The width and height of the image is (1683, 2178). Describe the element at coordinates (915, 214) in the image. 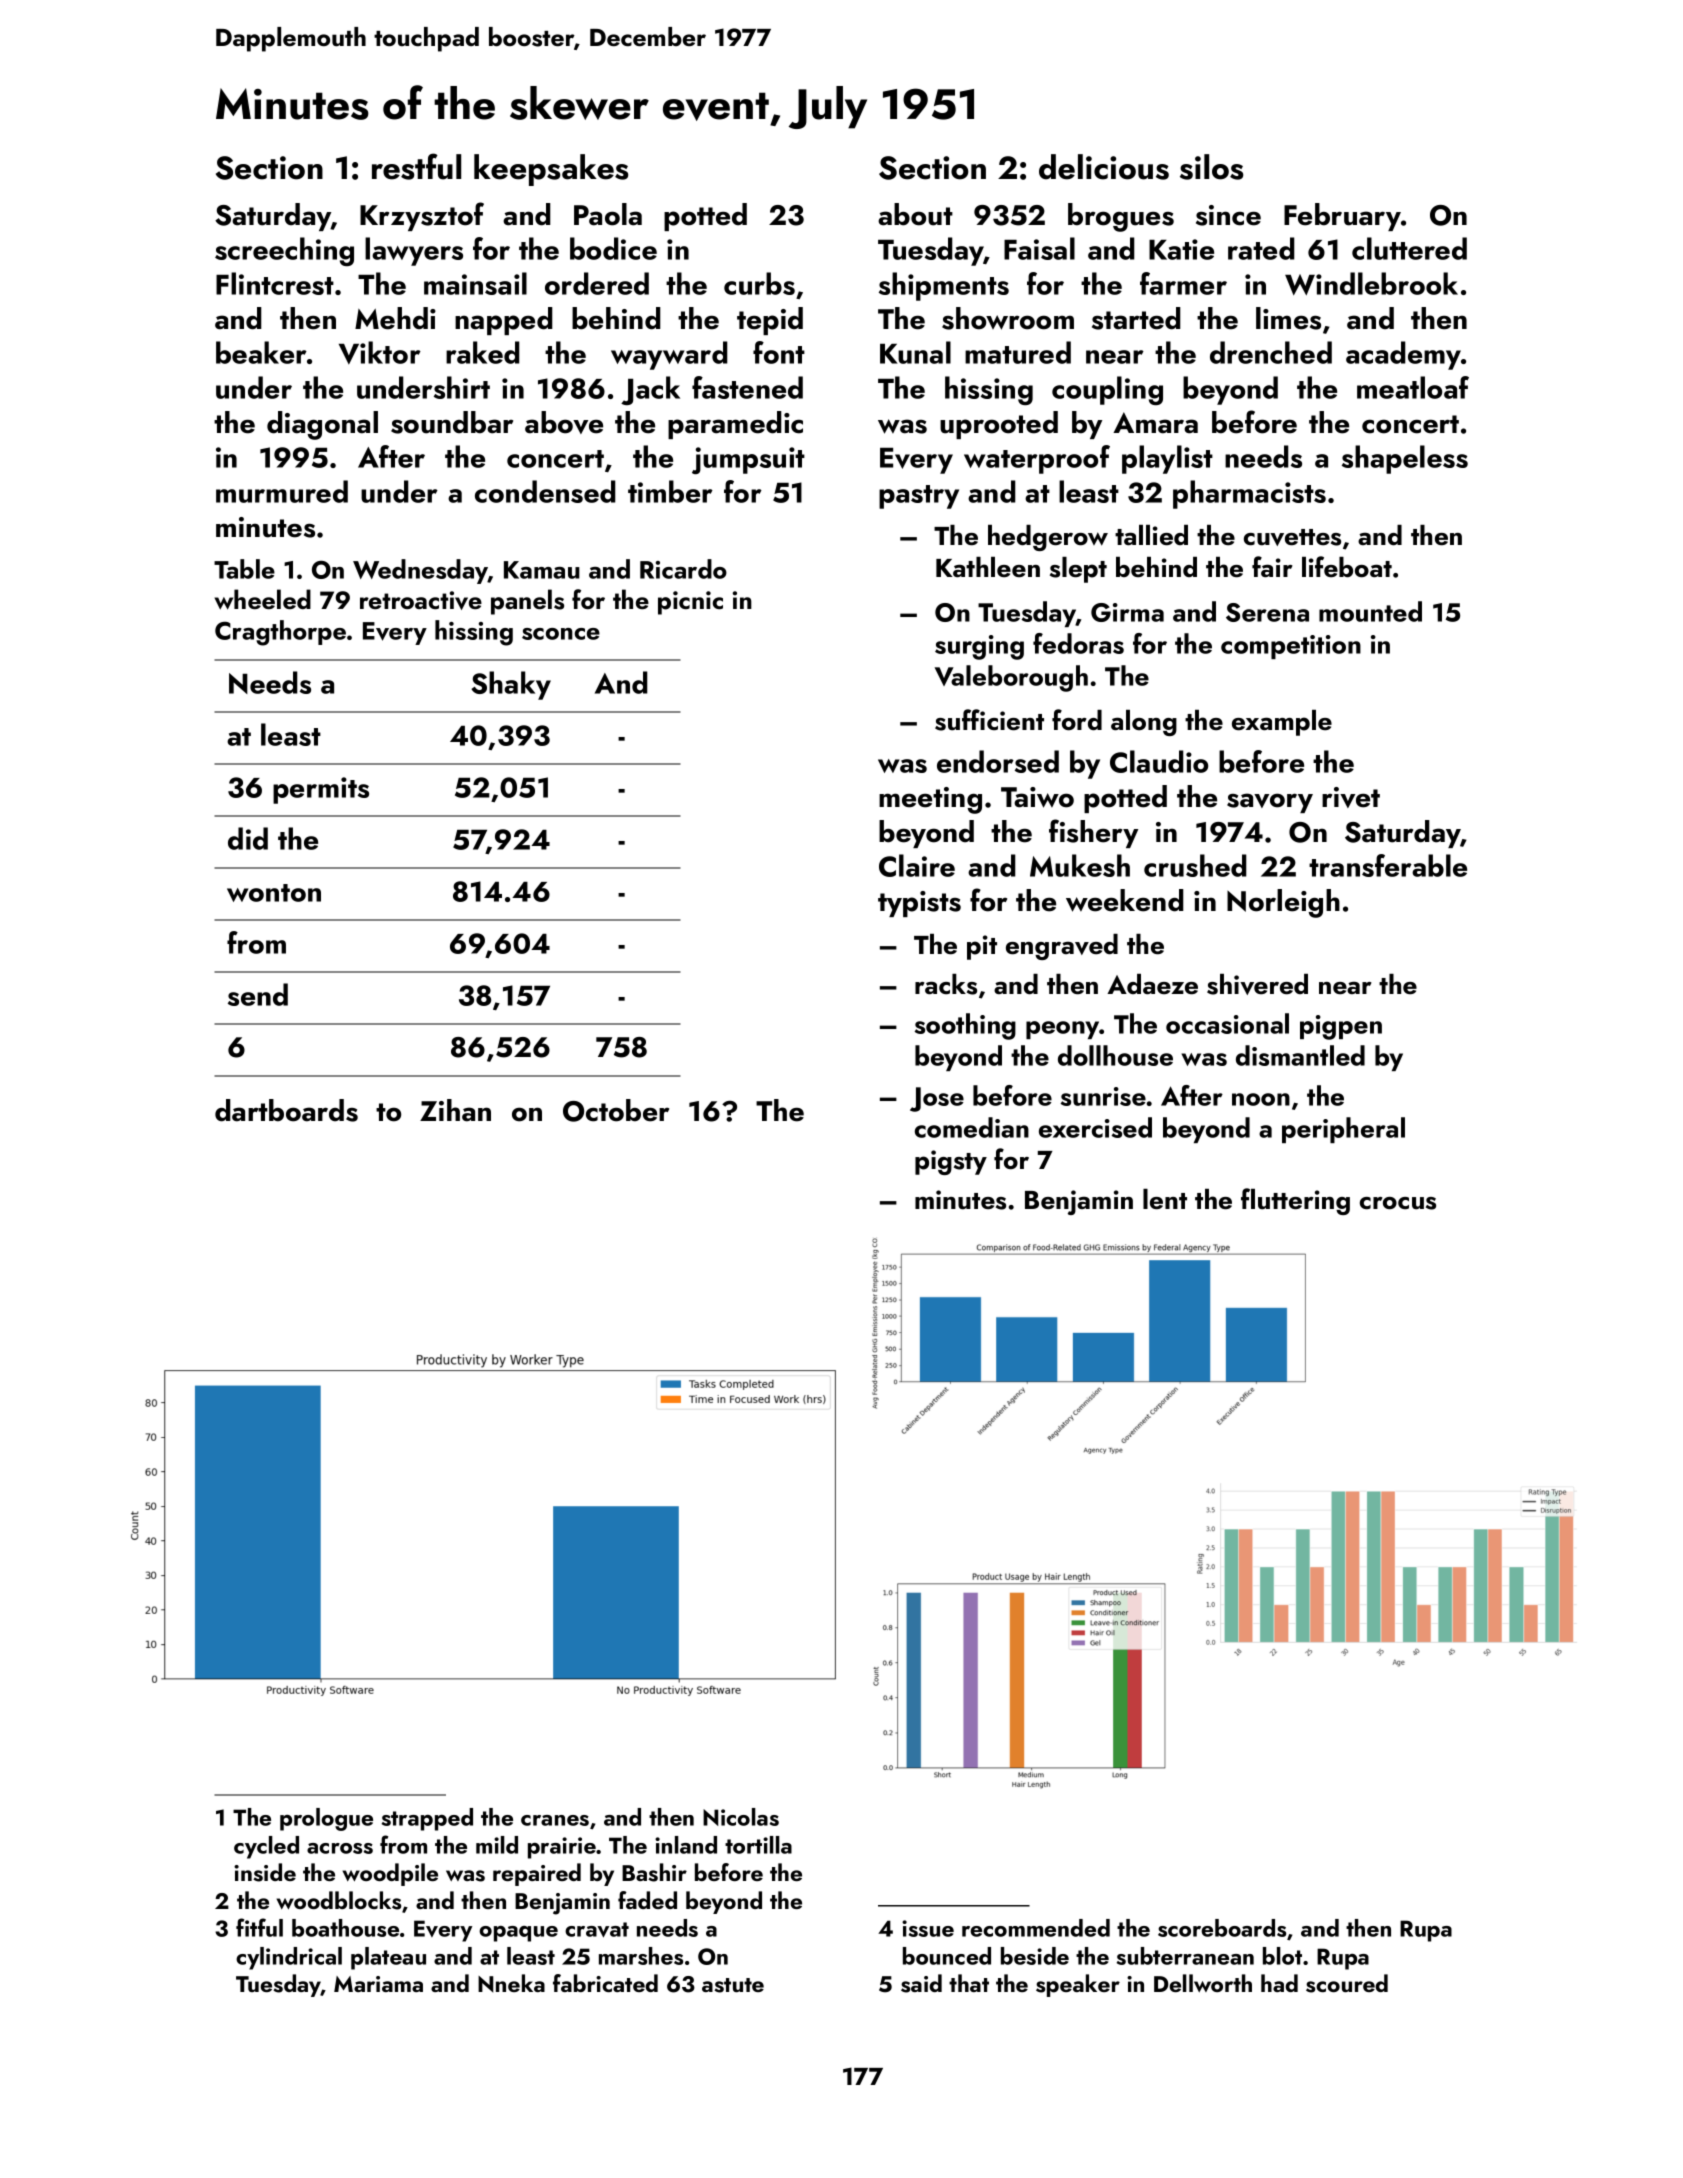

I see `about` at that location.
